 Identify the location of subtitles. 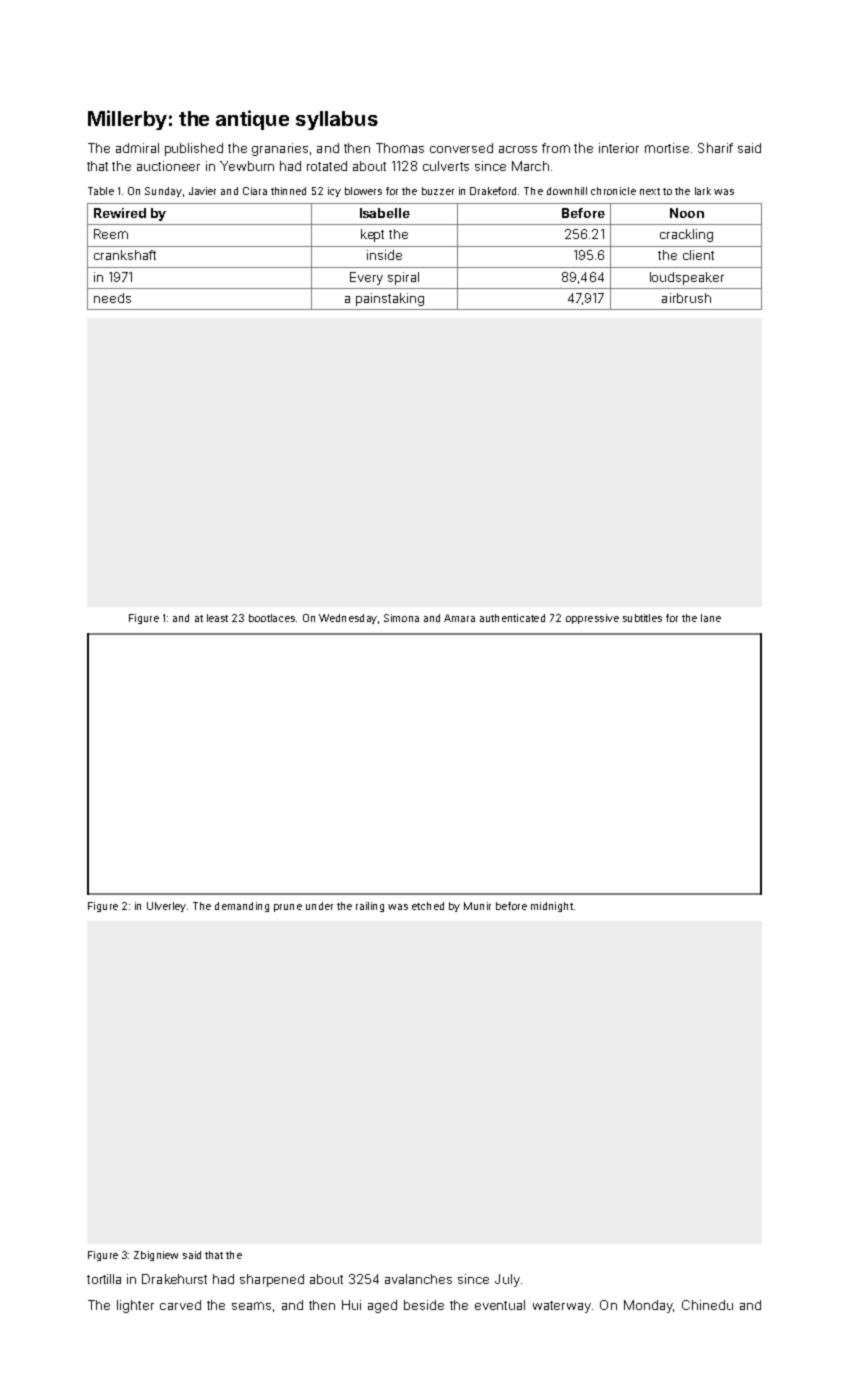
(642, 618).
